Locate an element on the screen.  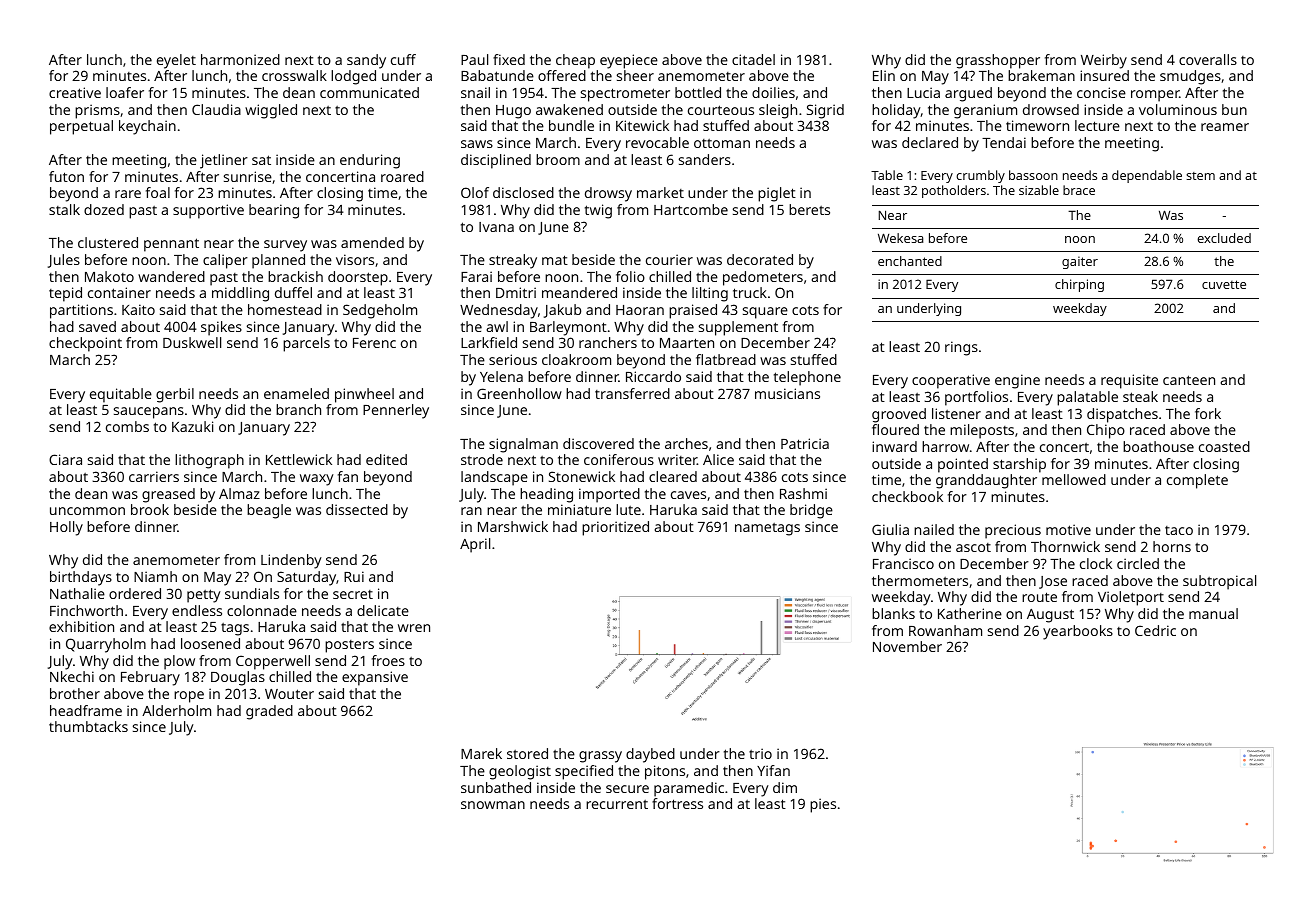
citadel is located at coordinates (753, 59).
